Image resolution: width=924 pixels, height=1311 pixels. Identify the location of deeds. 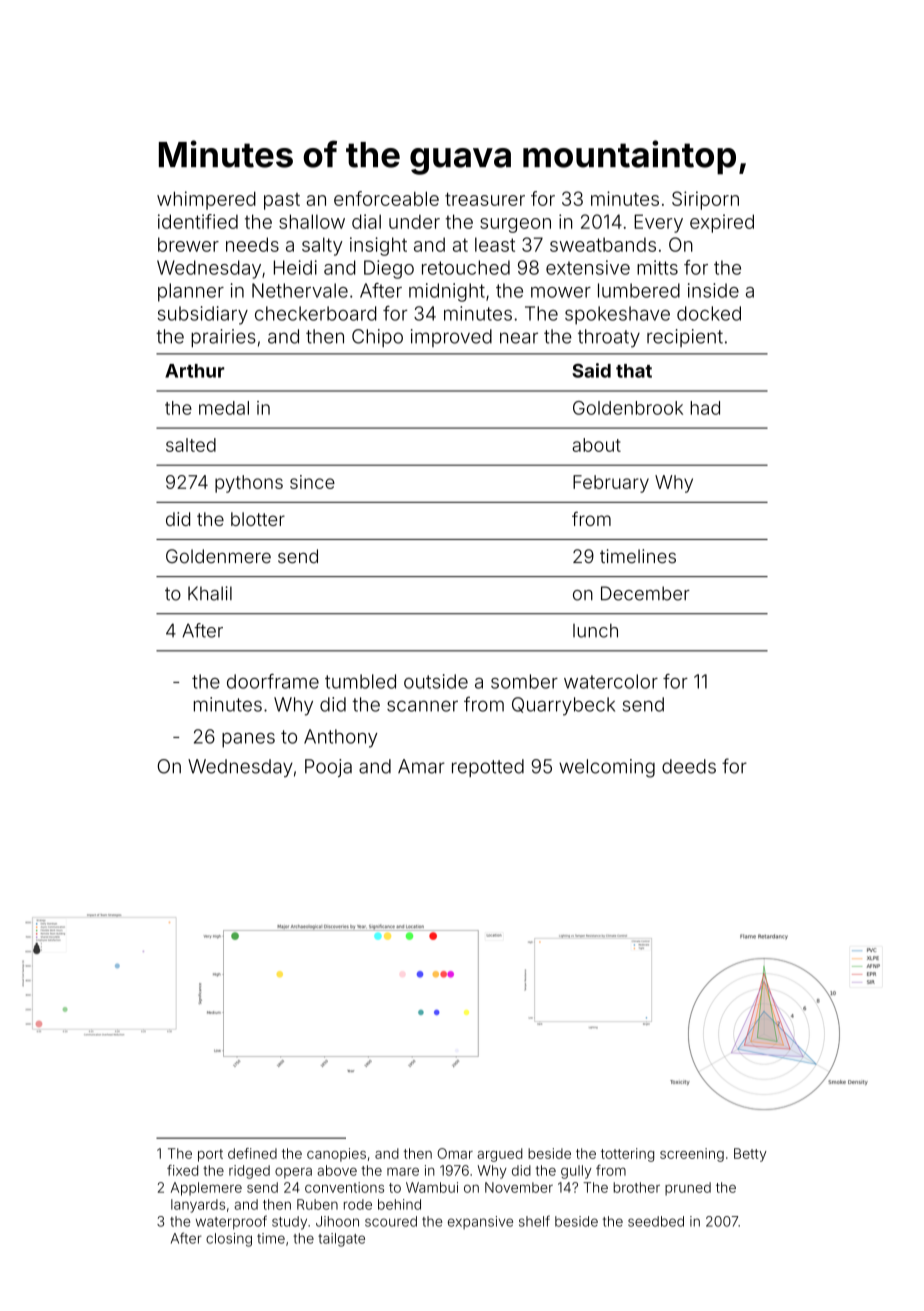
(689, 766).
